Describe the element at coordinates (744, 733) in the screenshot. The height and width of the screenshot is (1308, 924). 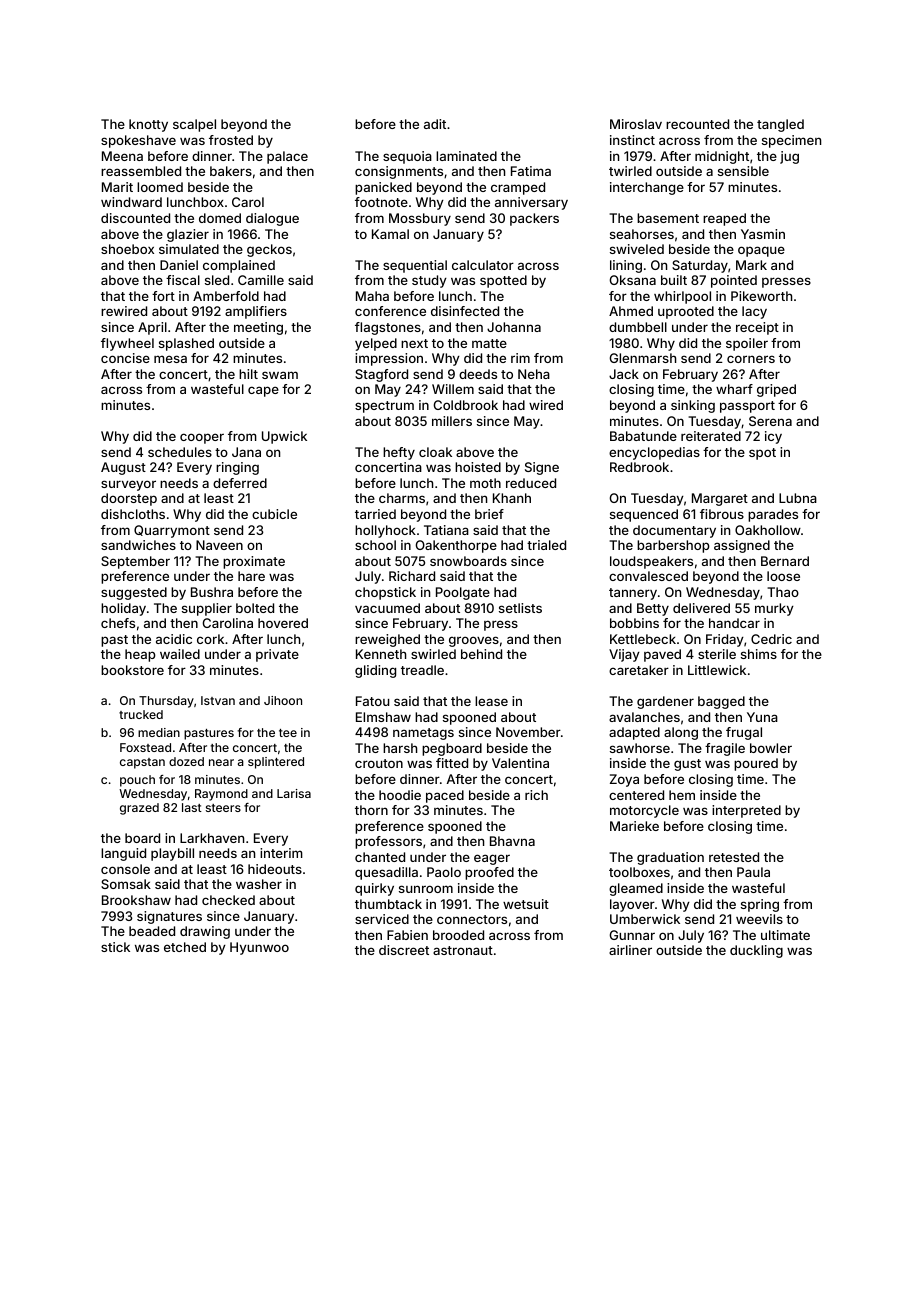
I see `frugal` at that location.
